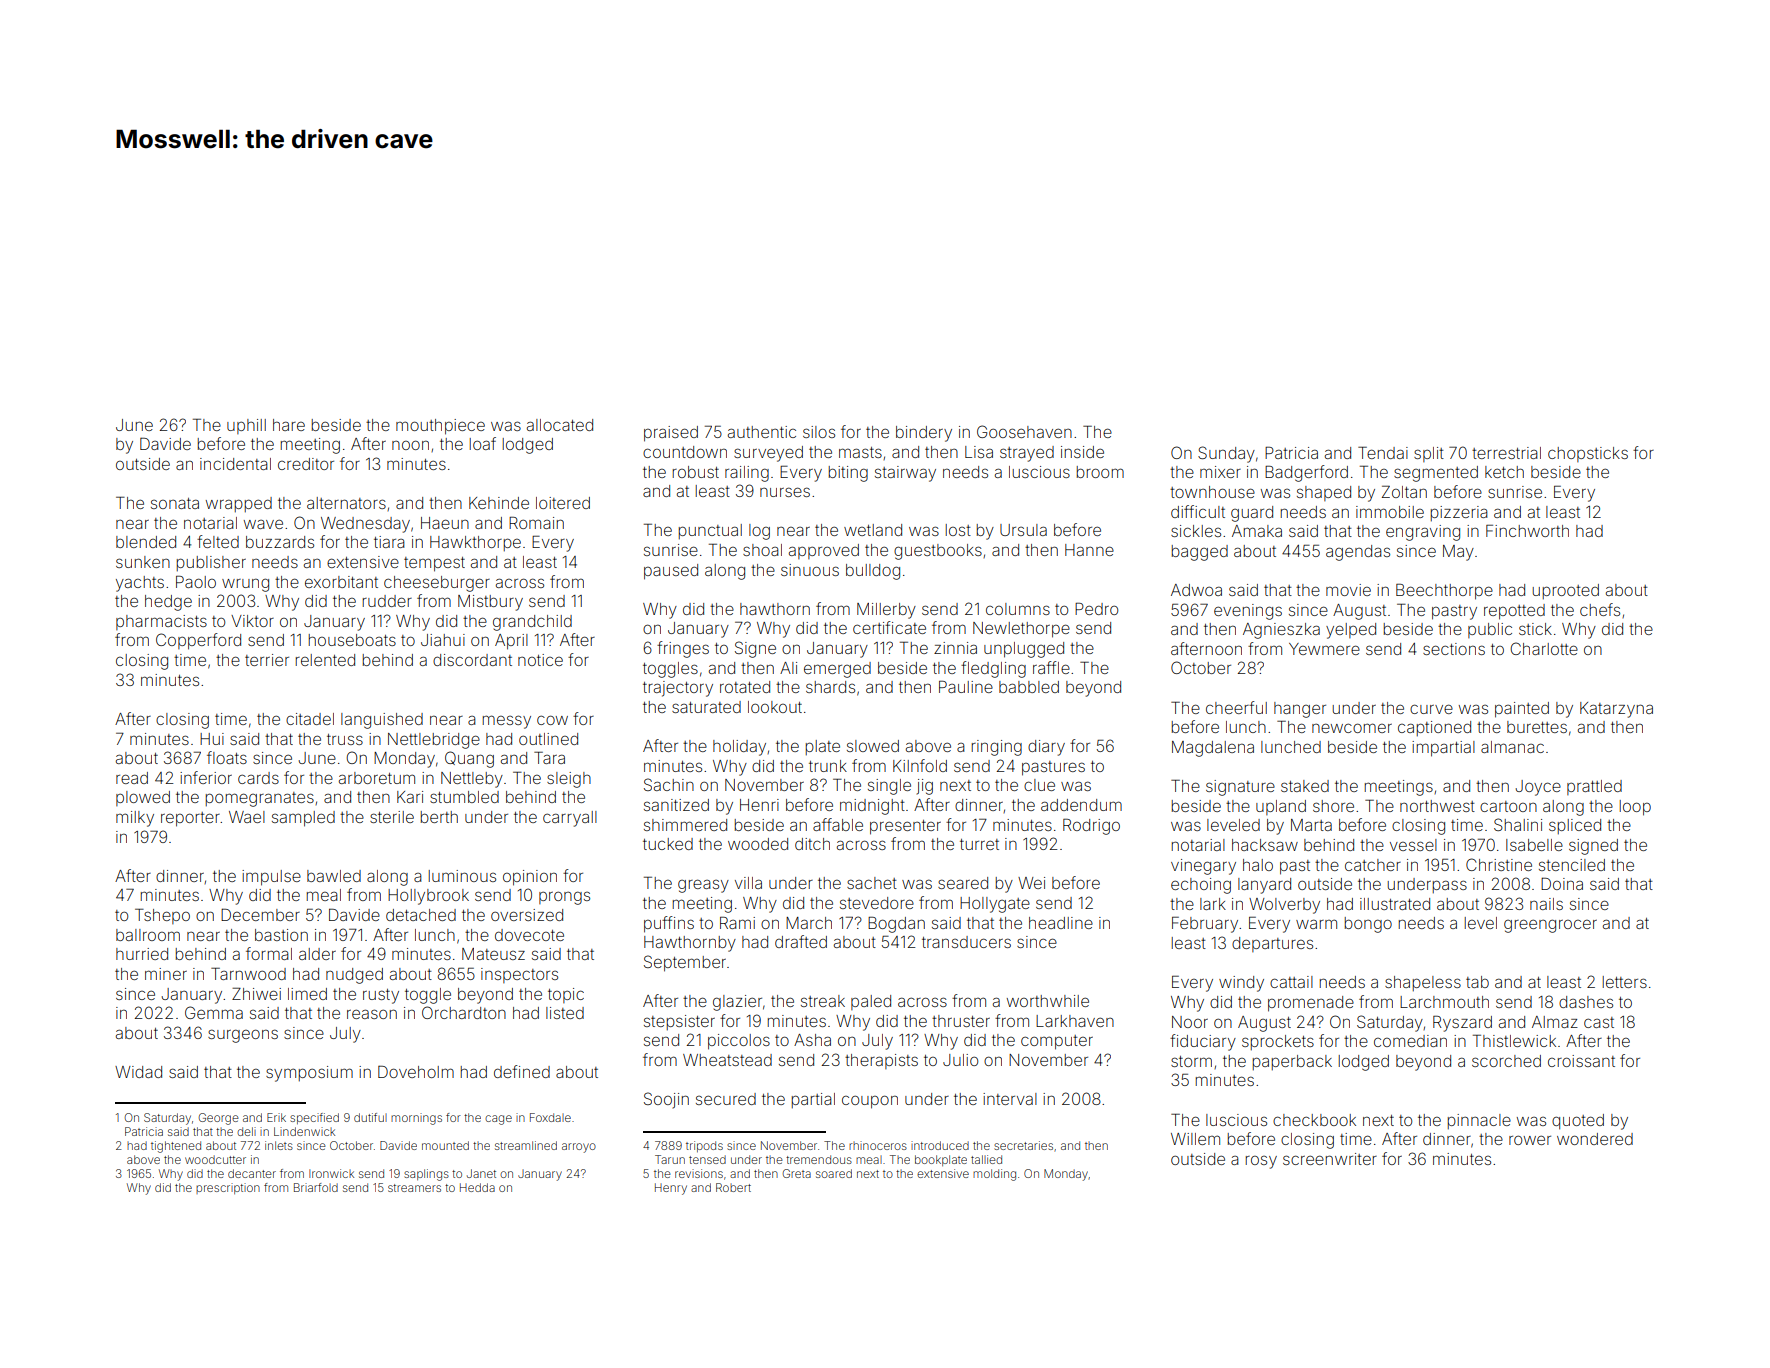  I want to click on greengrocer, so click(1550, 926).
